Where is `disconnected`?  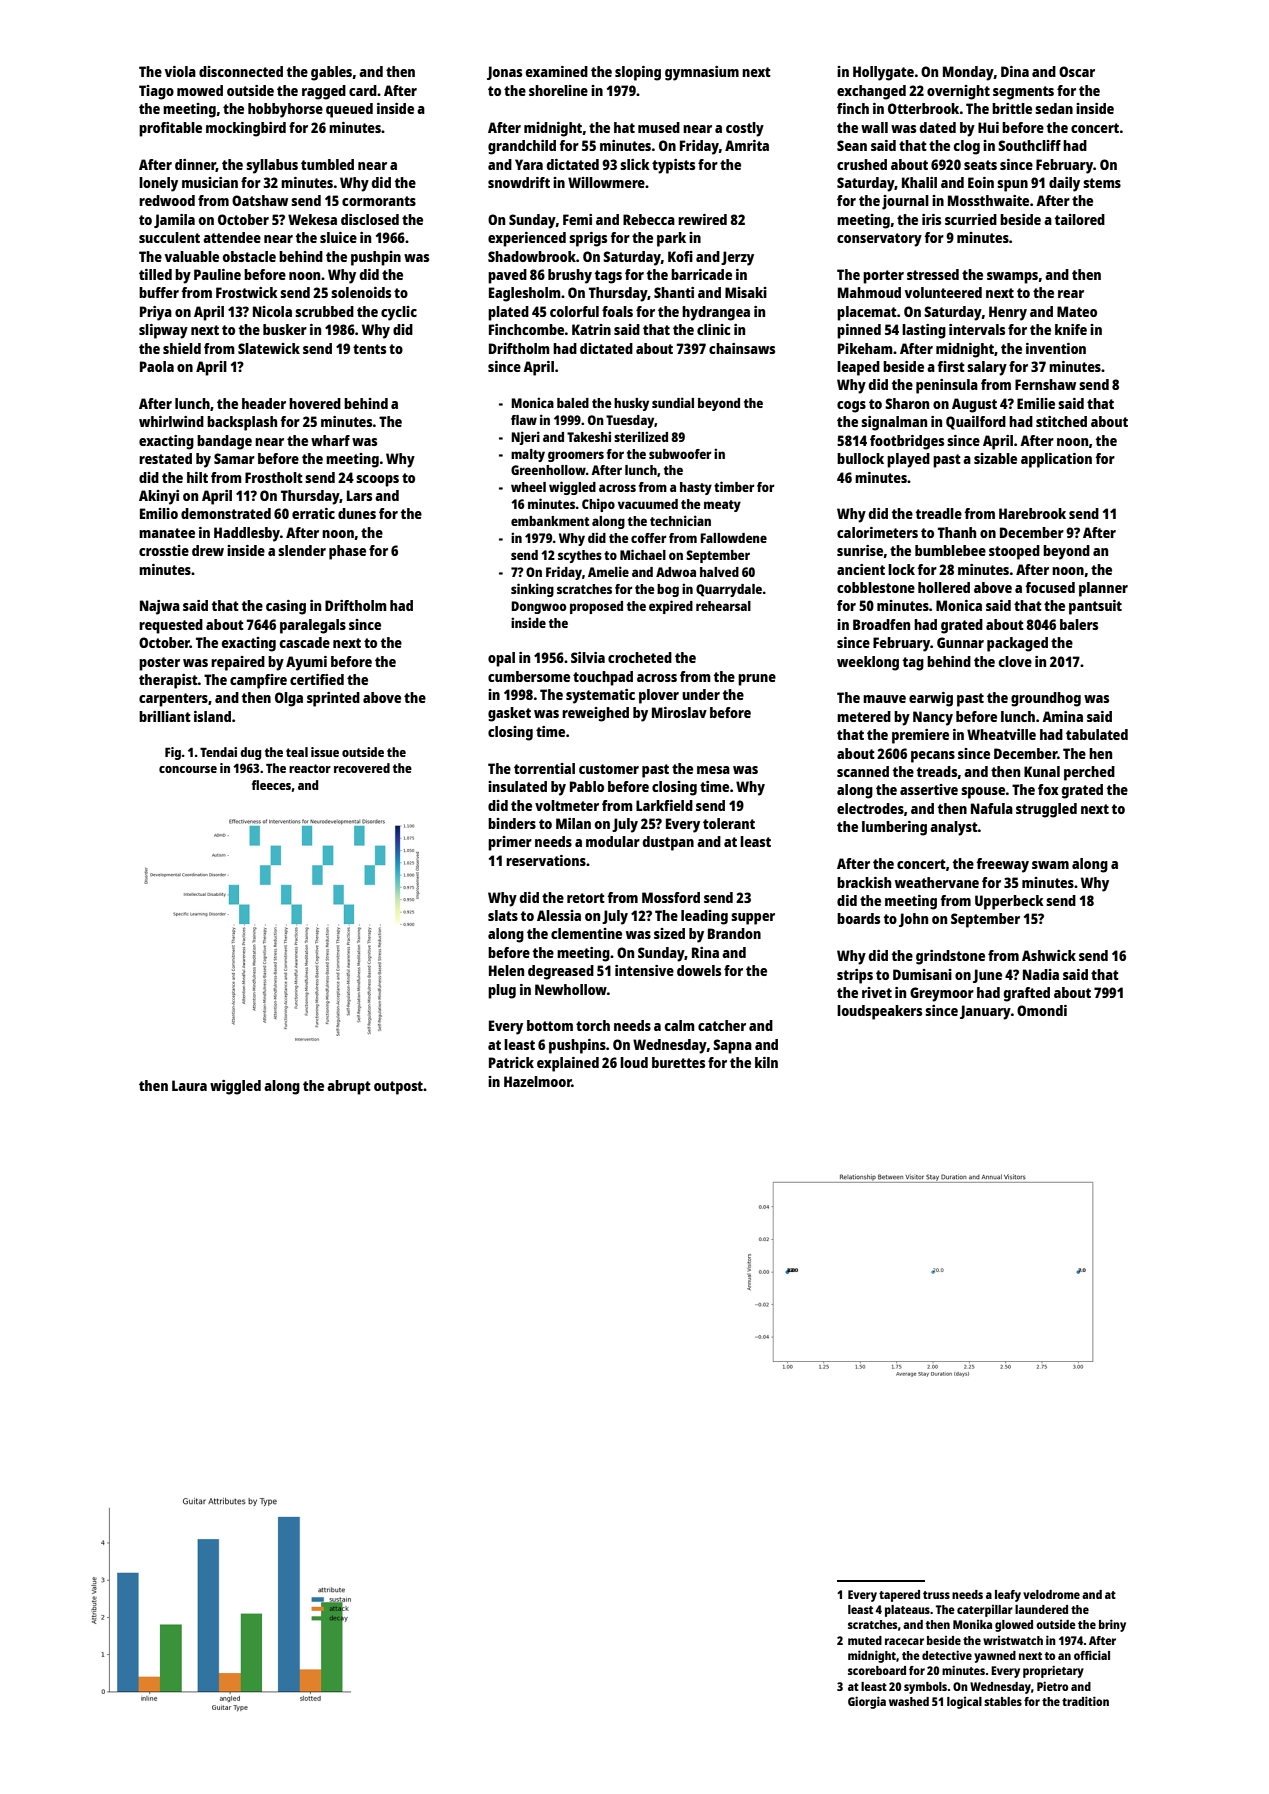
disconnected is located at coordinates (241, 71).
